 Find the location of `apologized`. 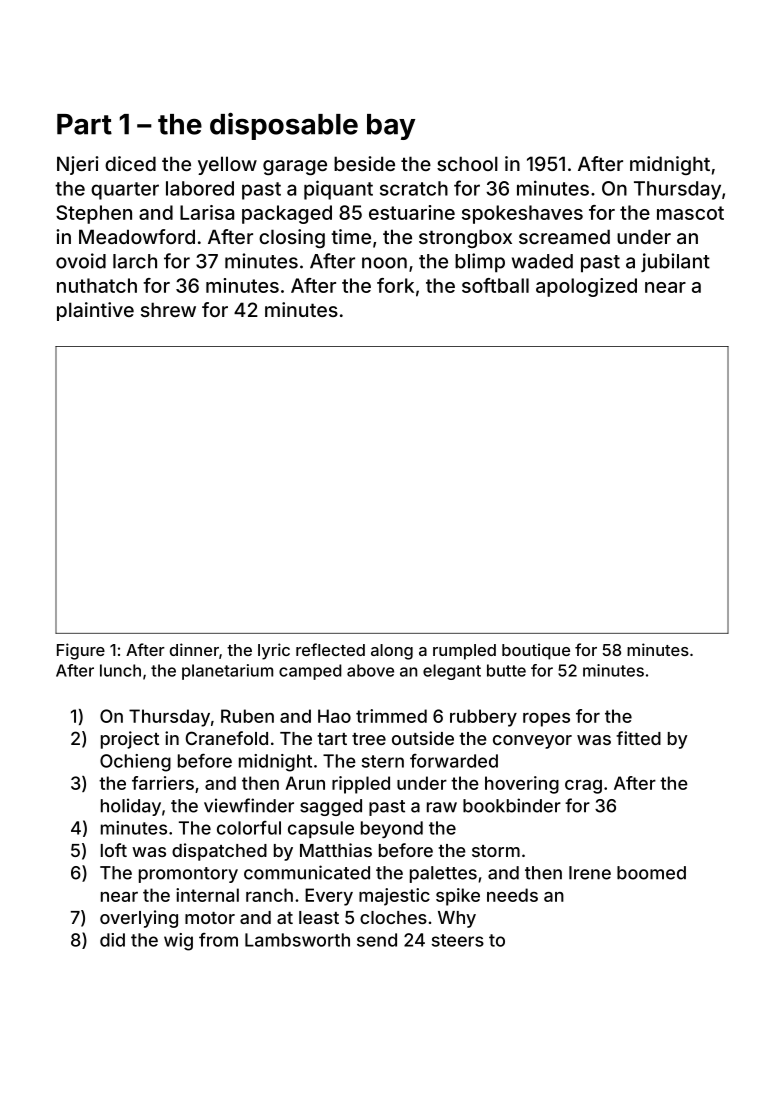

apologized is located at coordinates (586, 287).
